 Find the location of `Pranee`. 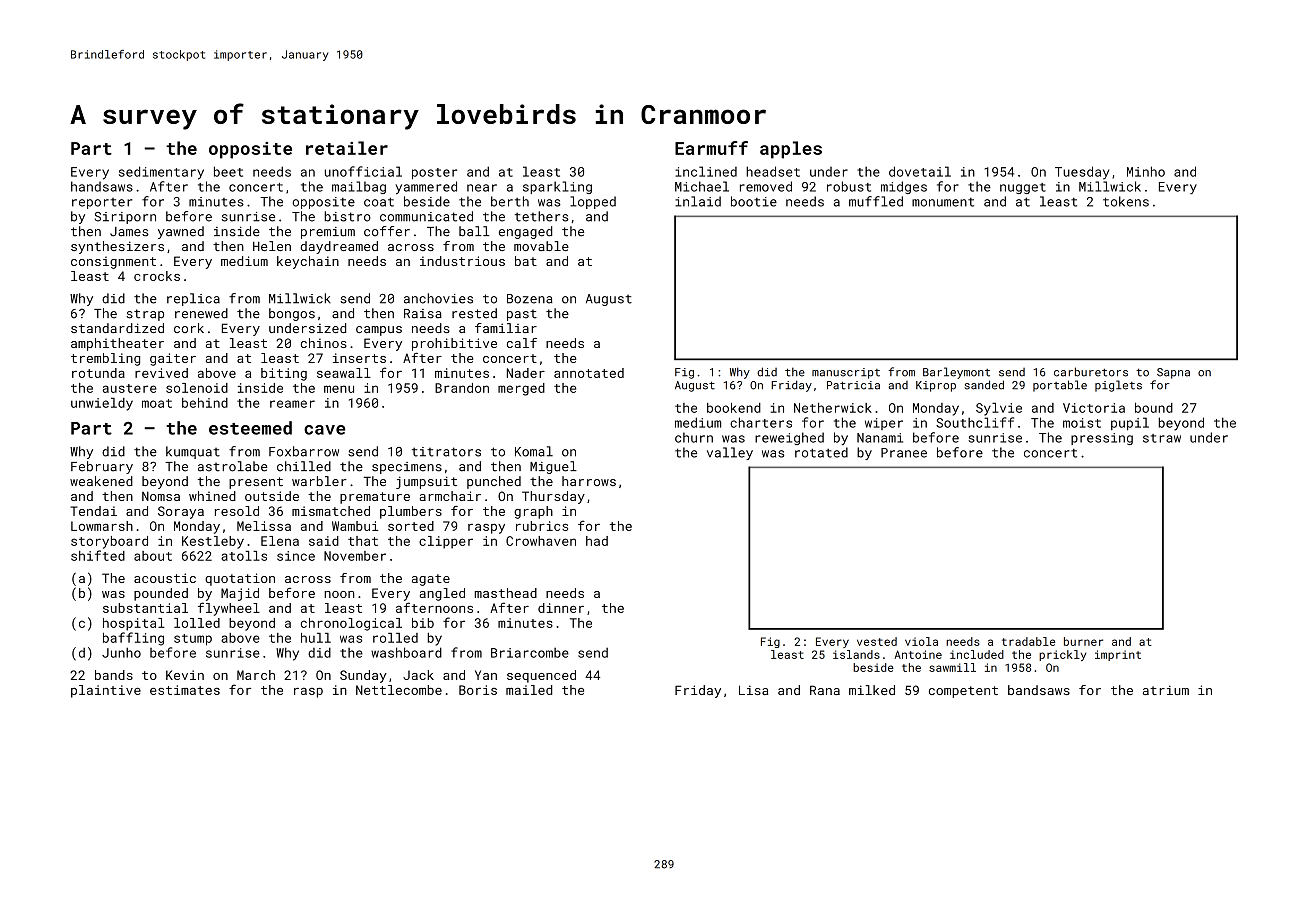

Pranee is located at coordinates (904, 453).
